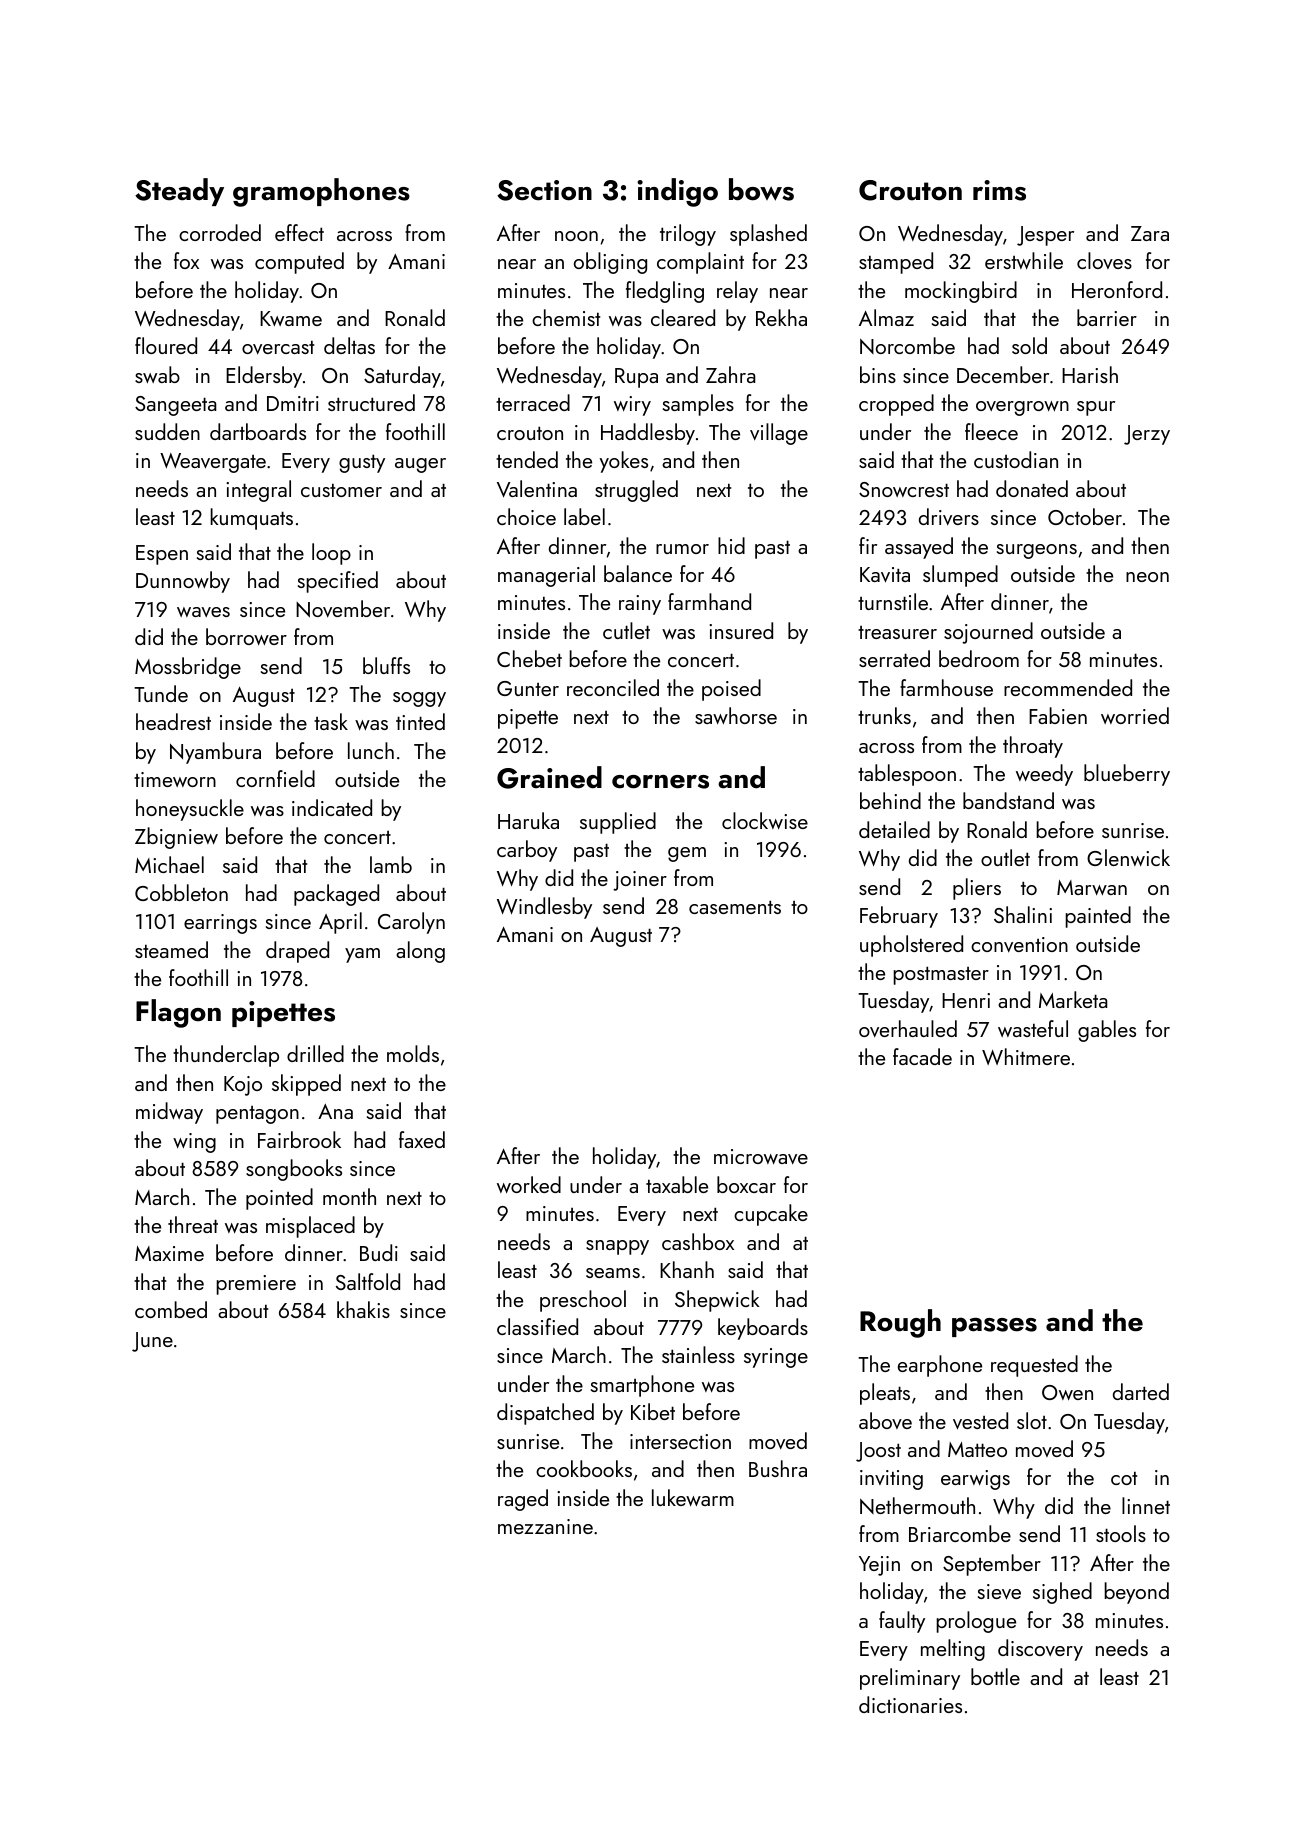  What do you see at coordinates (545, 1526) in the page?
I see `mezzanine` at bounding box center [545, 1526].
